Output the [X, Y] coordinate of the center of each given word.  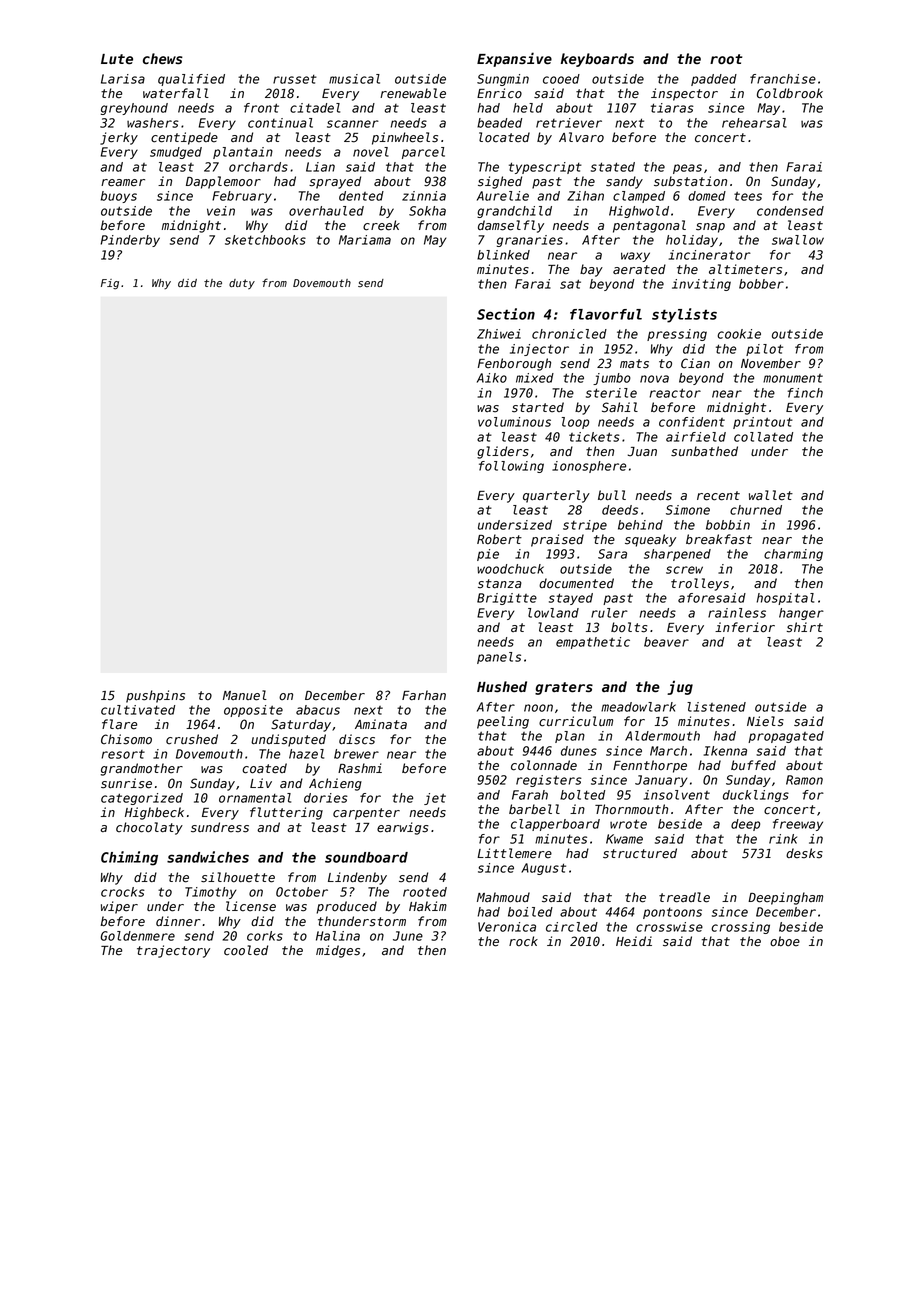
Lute [117, 59]
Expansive [514, 59]
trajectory [173, 951]
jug [680, 688]
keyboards [597, 60]
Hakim [428, 906]
